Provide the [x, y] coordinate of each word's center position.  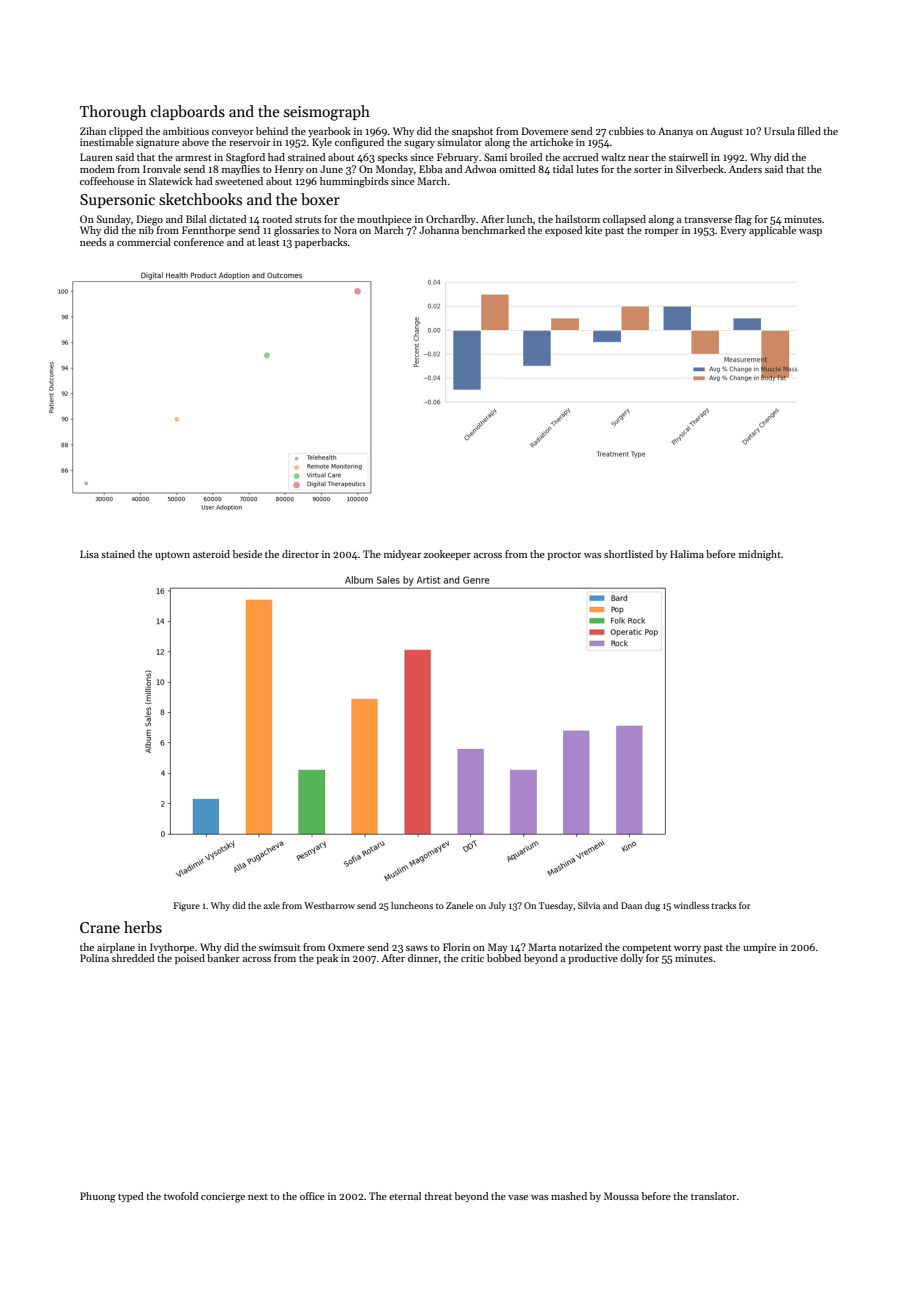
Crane [100, 927]
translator [713, 1196]
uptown [172, 556]
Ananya [675, 132]
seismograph [327, 113]
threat [438, 1196]
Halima [687, 554]
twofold [181, 1196]
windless [691, 905]
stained [118, 554]
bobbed [504, 958]
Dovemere [545, 131]
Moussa [621, 1196]
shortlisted [628, 554]
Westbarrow [329, 905]
